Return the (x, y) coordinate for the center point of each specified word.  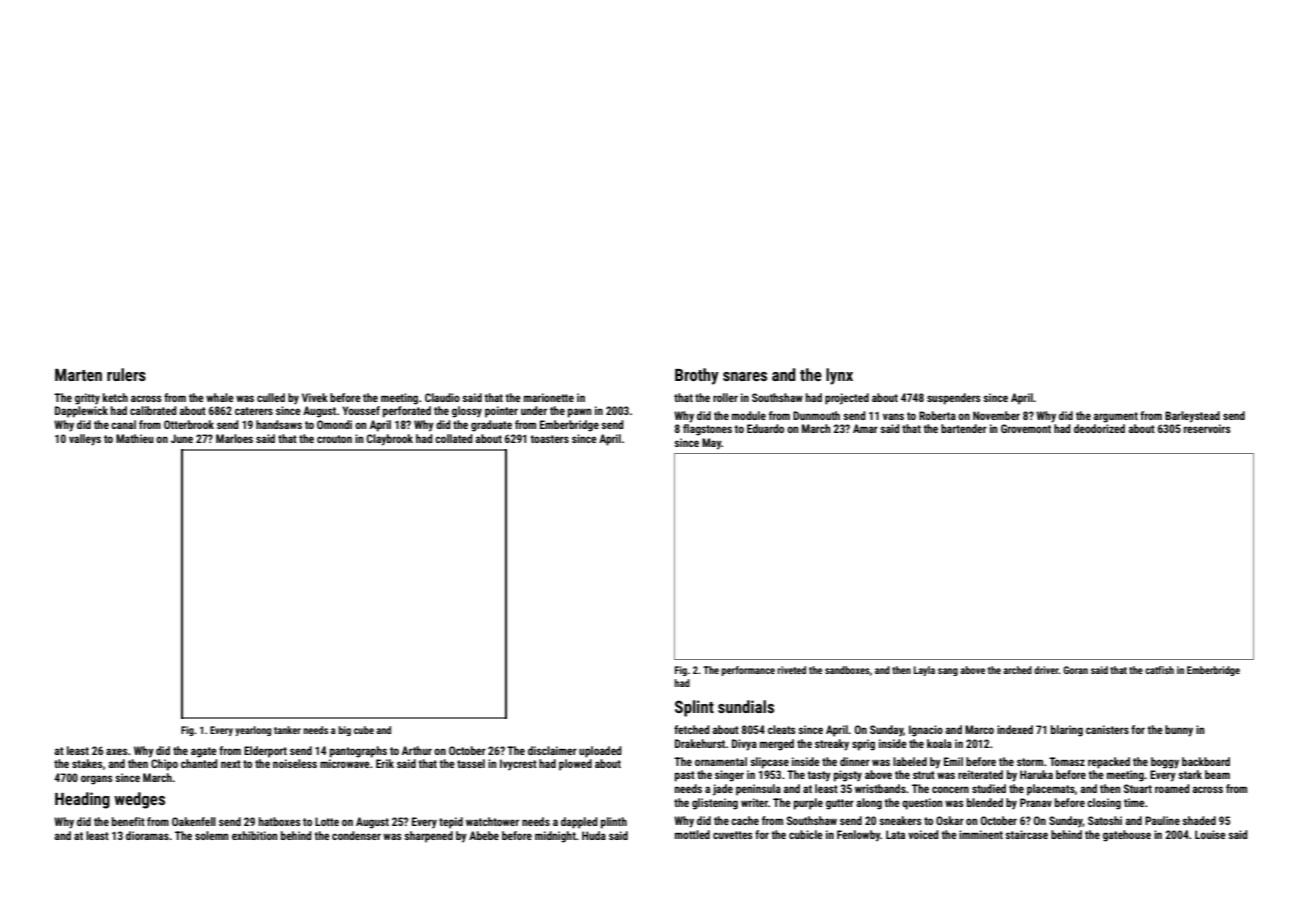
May (711, 444)
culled (271, 397)
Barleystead (1192, 417)
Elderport (265, 752)
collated (454, 438)
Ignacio (926, 731)
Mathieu (135, 438)
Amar (865, 428)
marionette (549, 397)
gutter (840, 804)
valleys (85, 440)
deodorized (1099, 428)
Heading (82, 800)
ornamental (721, 761)
